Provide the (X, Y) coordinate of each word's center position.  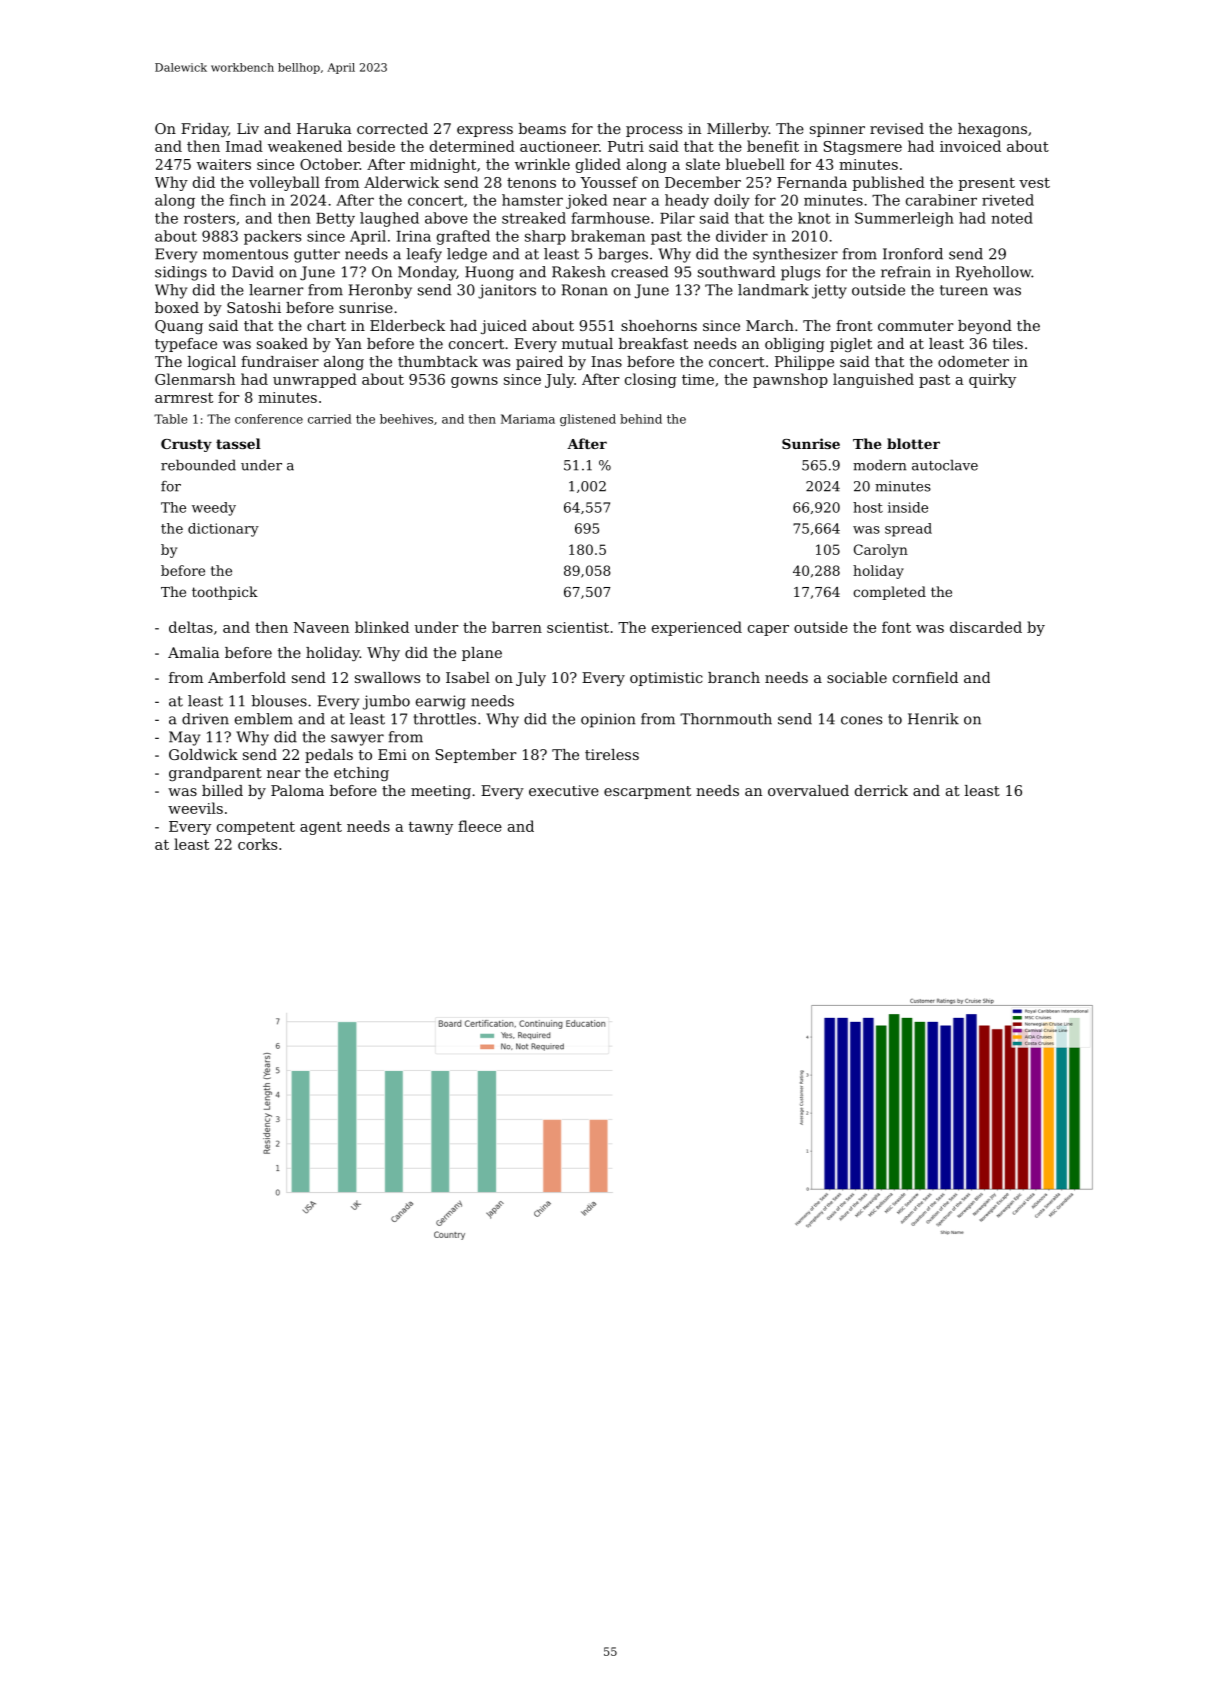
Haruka (324, 128)
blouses (279, 701)
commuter (916, 326)
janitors (507, 291)
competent (256, 828)
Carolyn (881, 551)
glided (598, 165)
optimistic (666, 679)
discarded (986, 627)
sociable (857, 677)
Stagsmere (863, 148)
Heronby (380, 291)
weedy (214, 509)
